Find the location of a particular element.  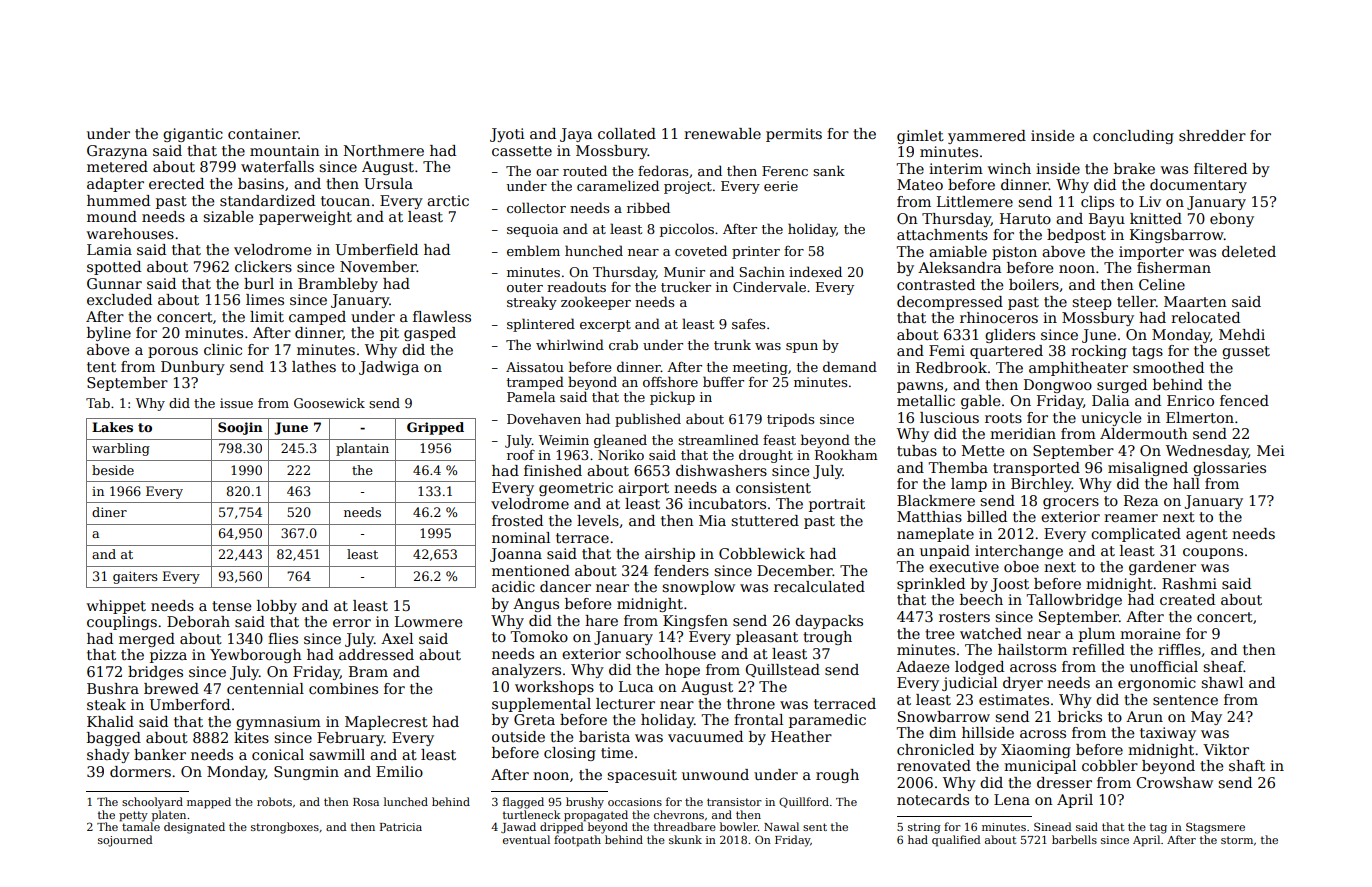

permits is located at coordinates (794, 135).
